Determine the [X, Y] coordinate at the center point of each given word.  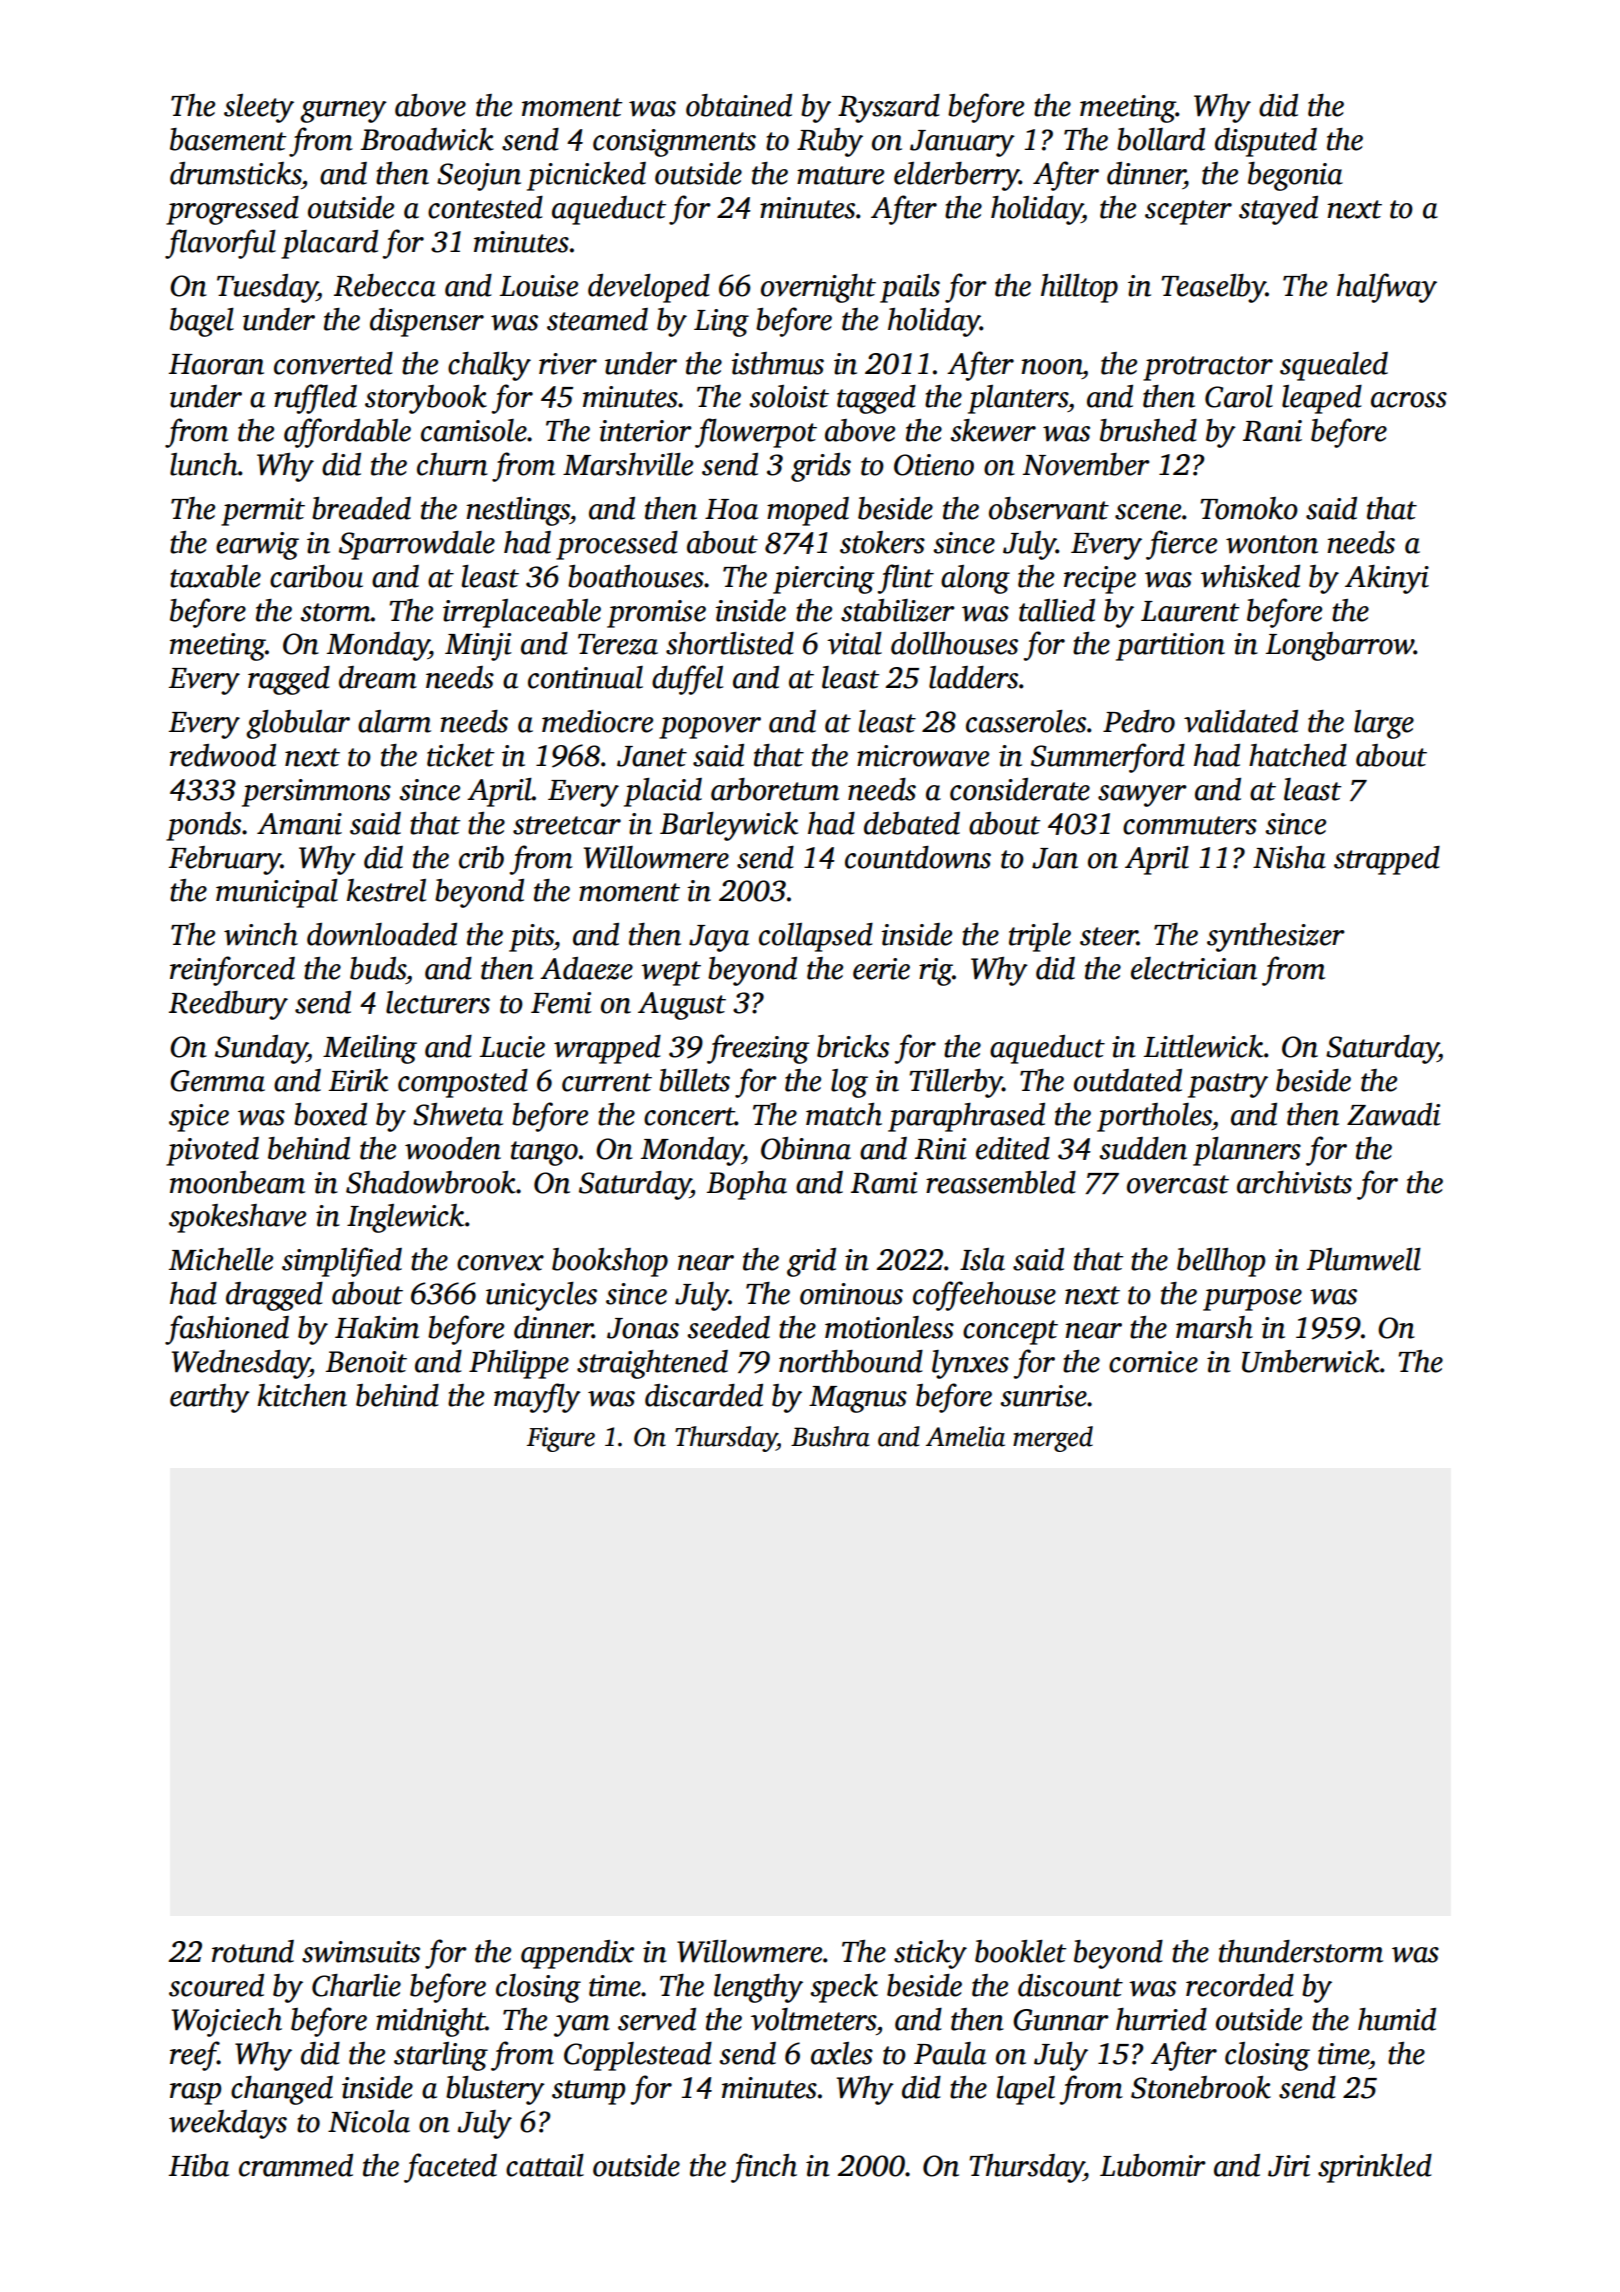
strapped [1387, 860]
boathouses [636, 576]
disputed [1266, 142]
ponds [203, 826]
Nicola [369, 2121]
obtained [739, 105]
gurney [343, 112]
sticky [930, 1954]
